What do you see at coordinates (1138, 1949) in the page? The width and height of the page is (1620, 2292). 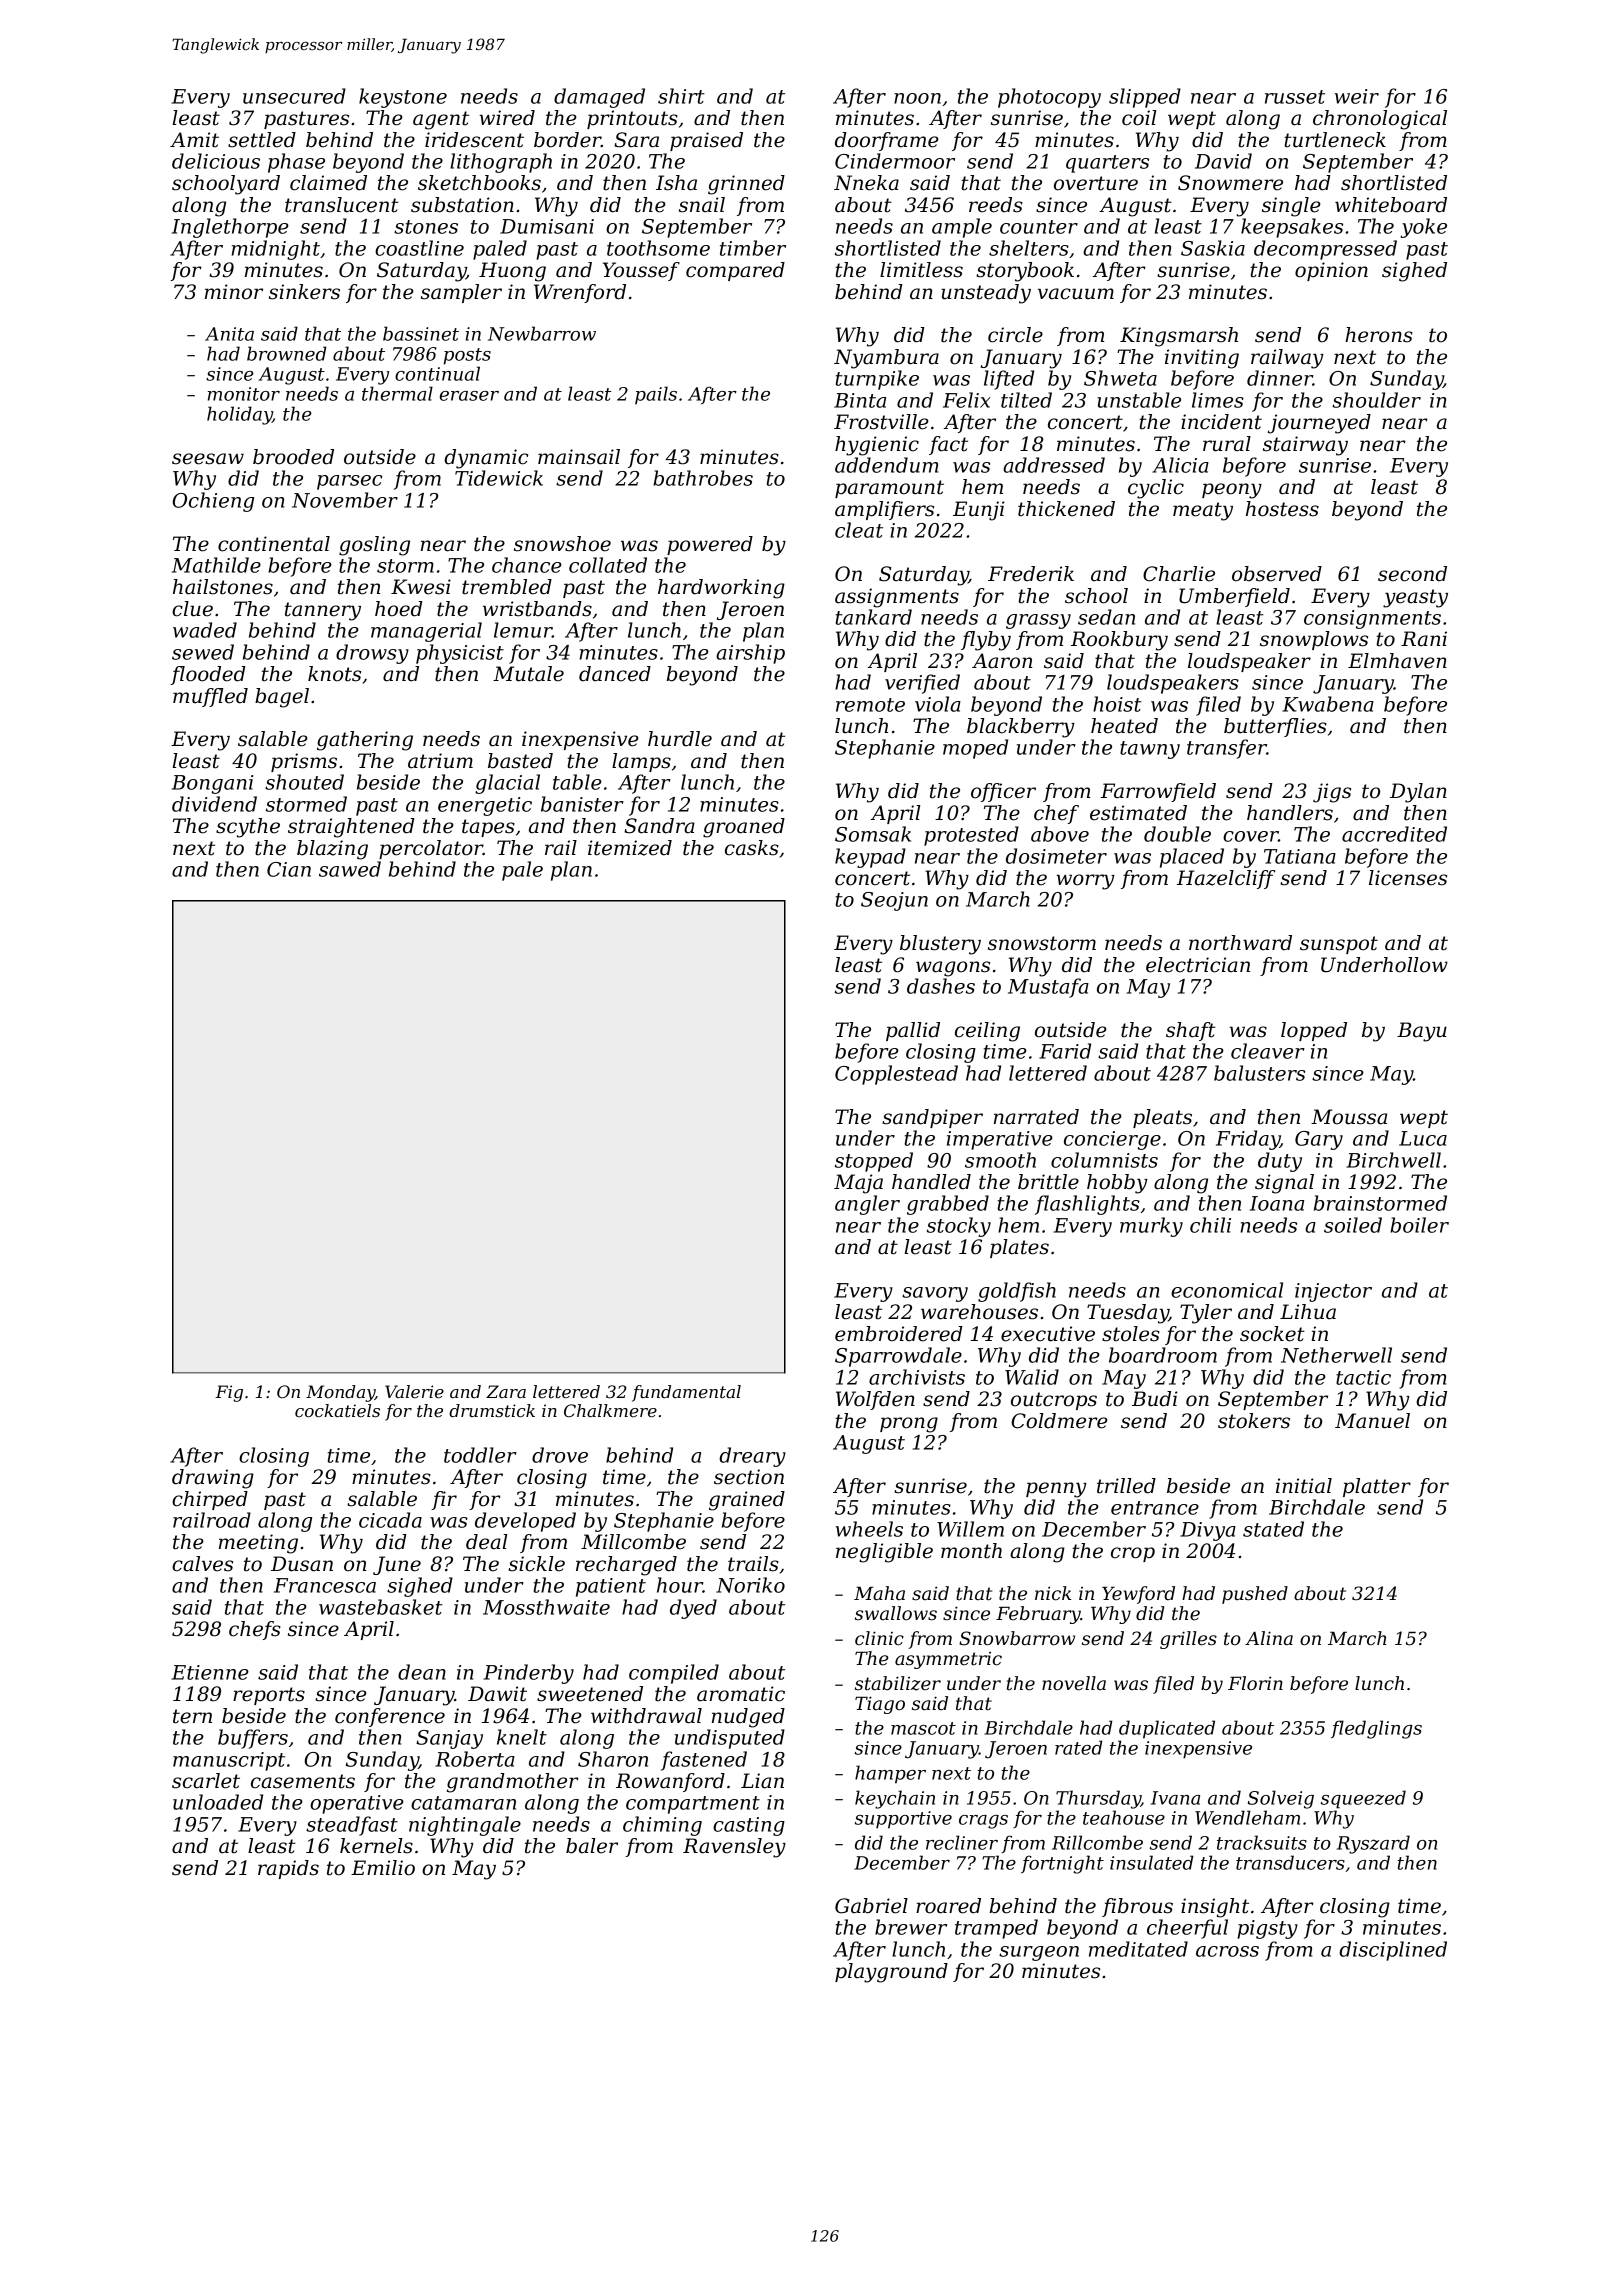 I see `meditated` at bounding box center [1138, 1949].
